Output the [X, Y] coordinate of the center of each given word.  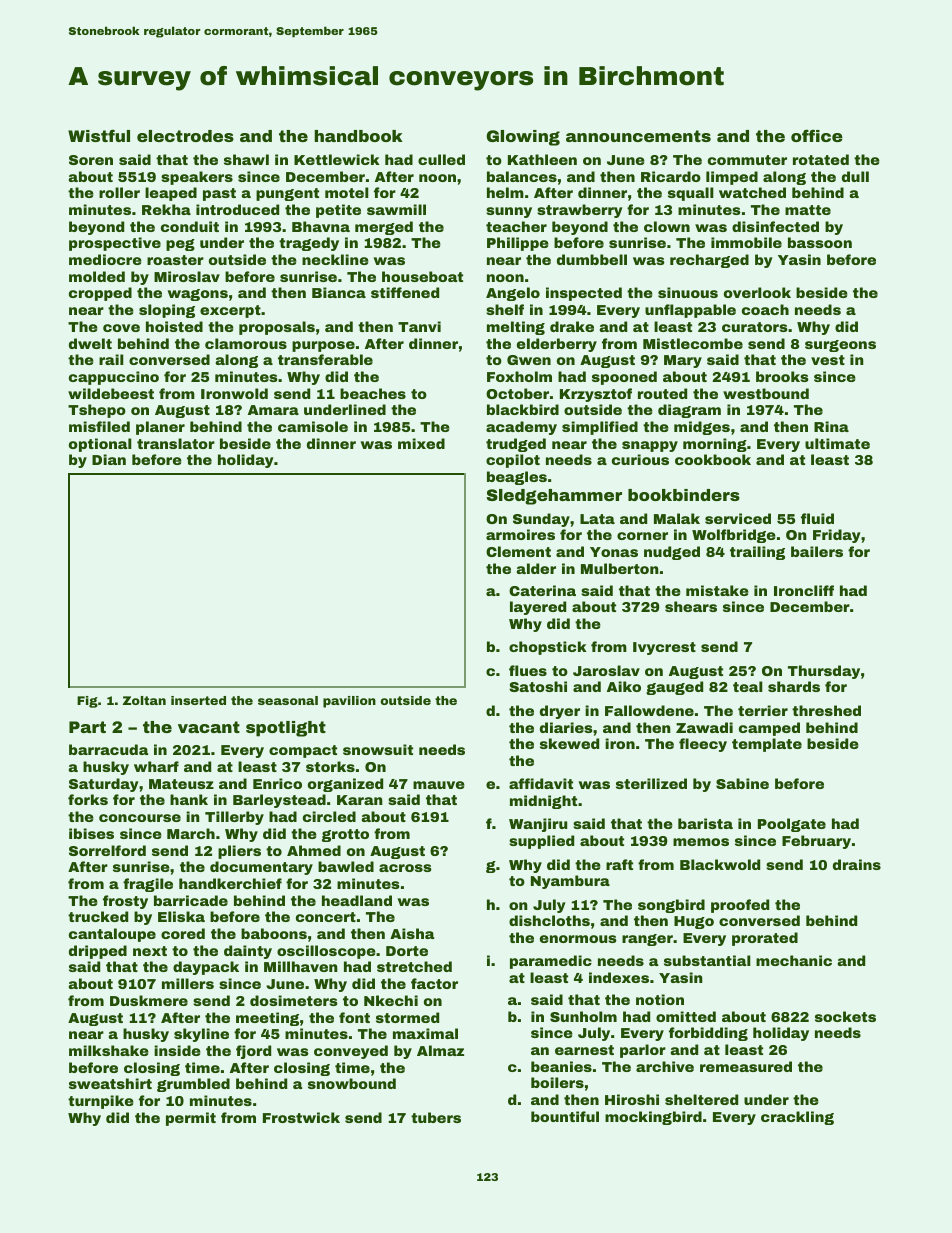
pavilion [349, 702]
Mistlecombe [693, 343]
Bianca [339, 292]
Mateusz [181, 784]
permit [191, 1119]
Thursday [824, 672]
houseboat [422, 276]
